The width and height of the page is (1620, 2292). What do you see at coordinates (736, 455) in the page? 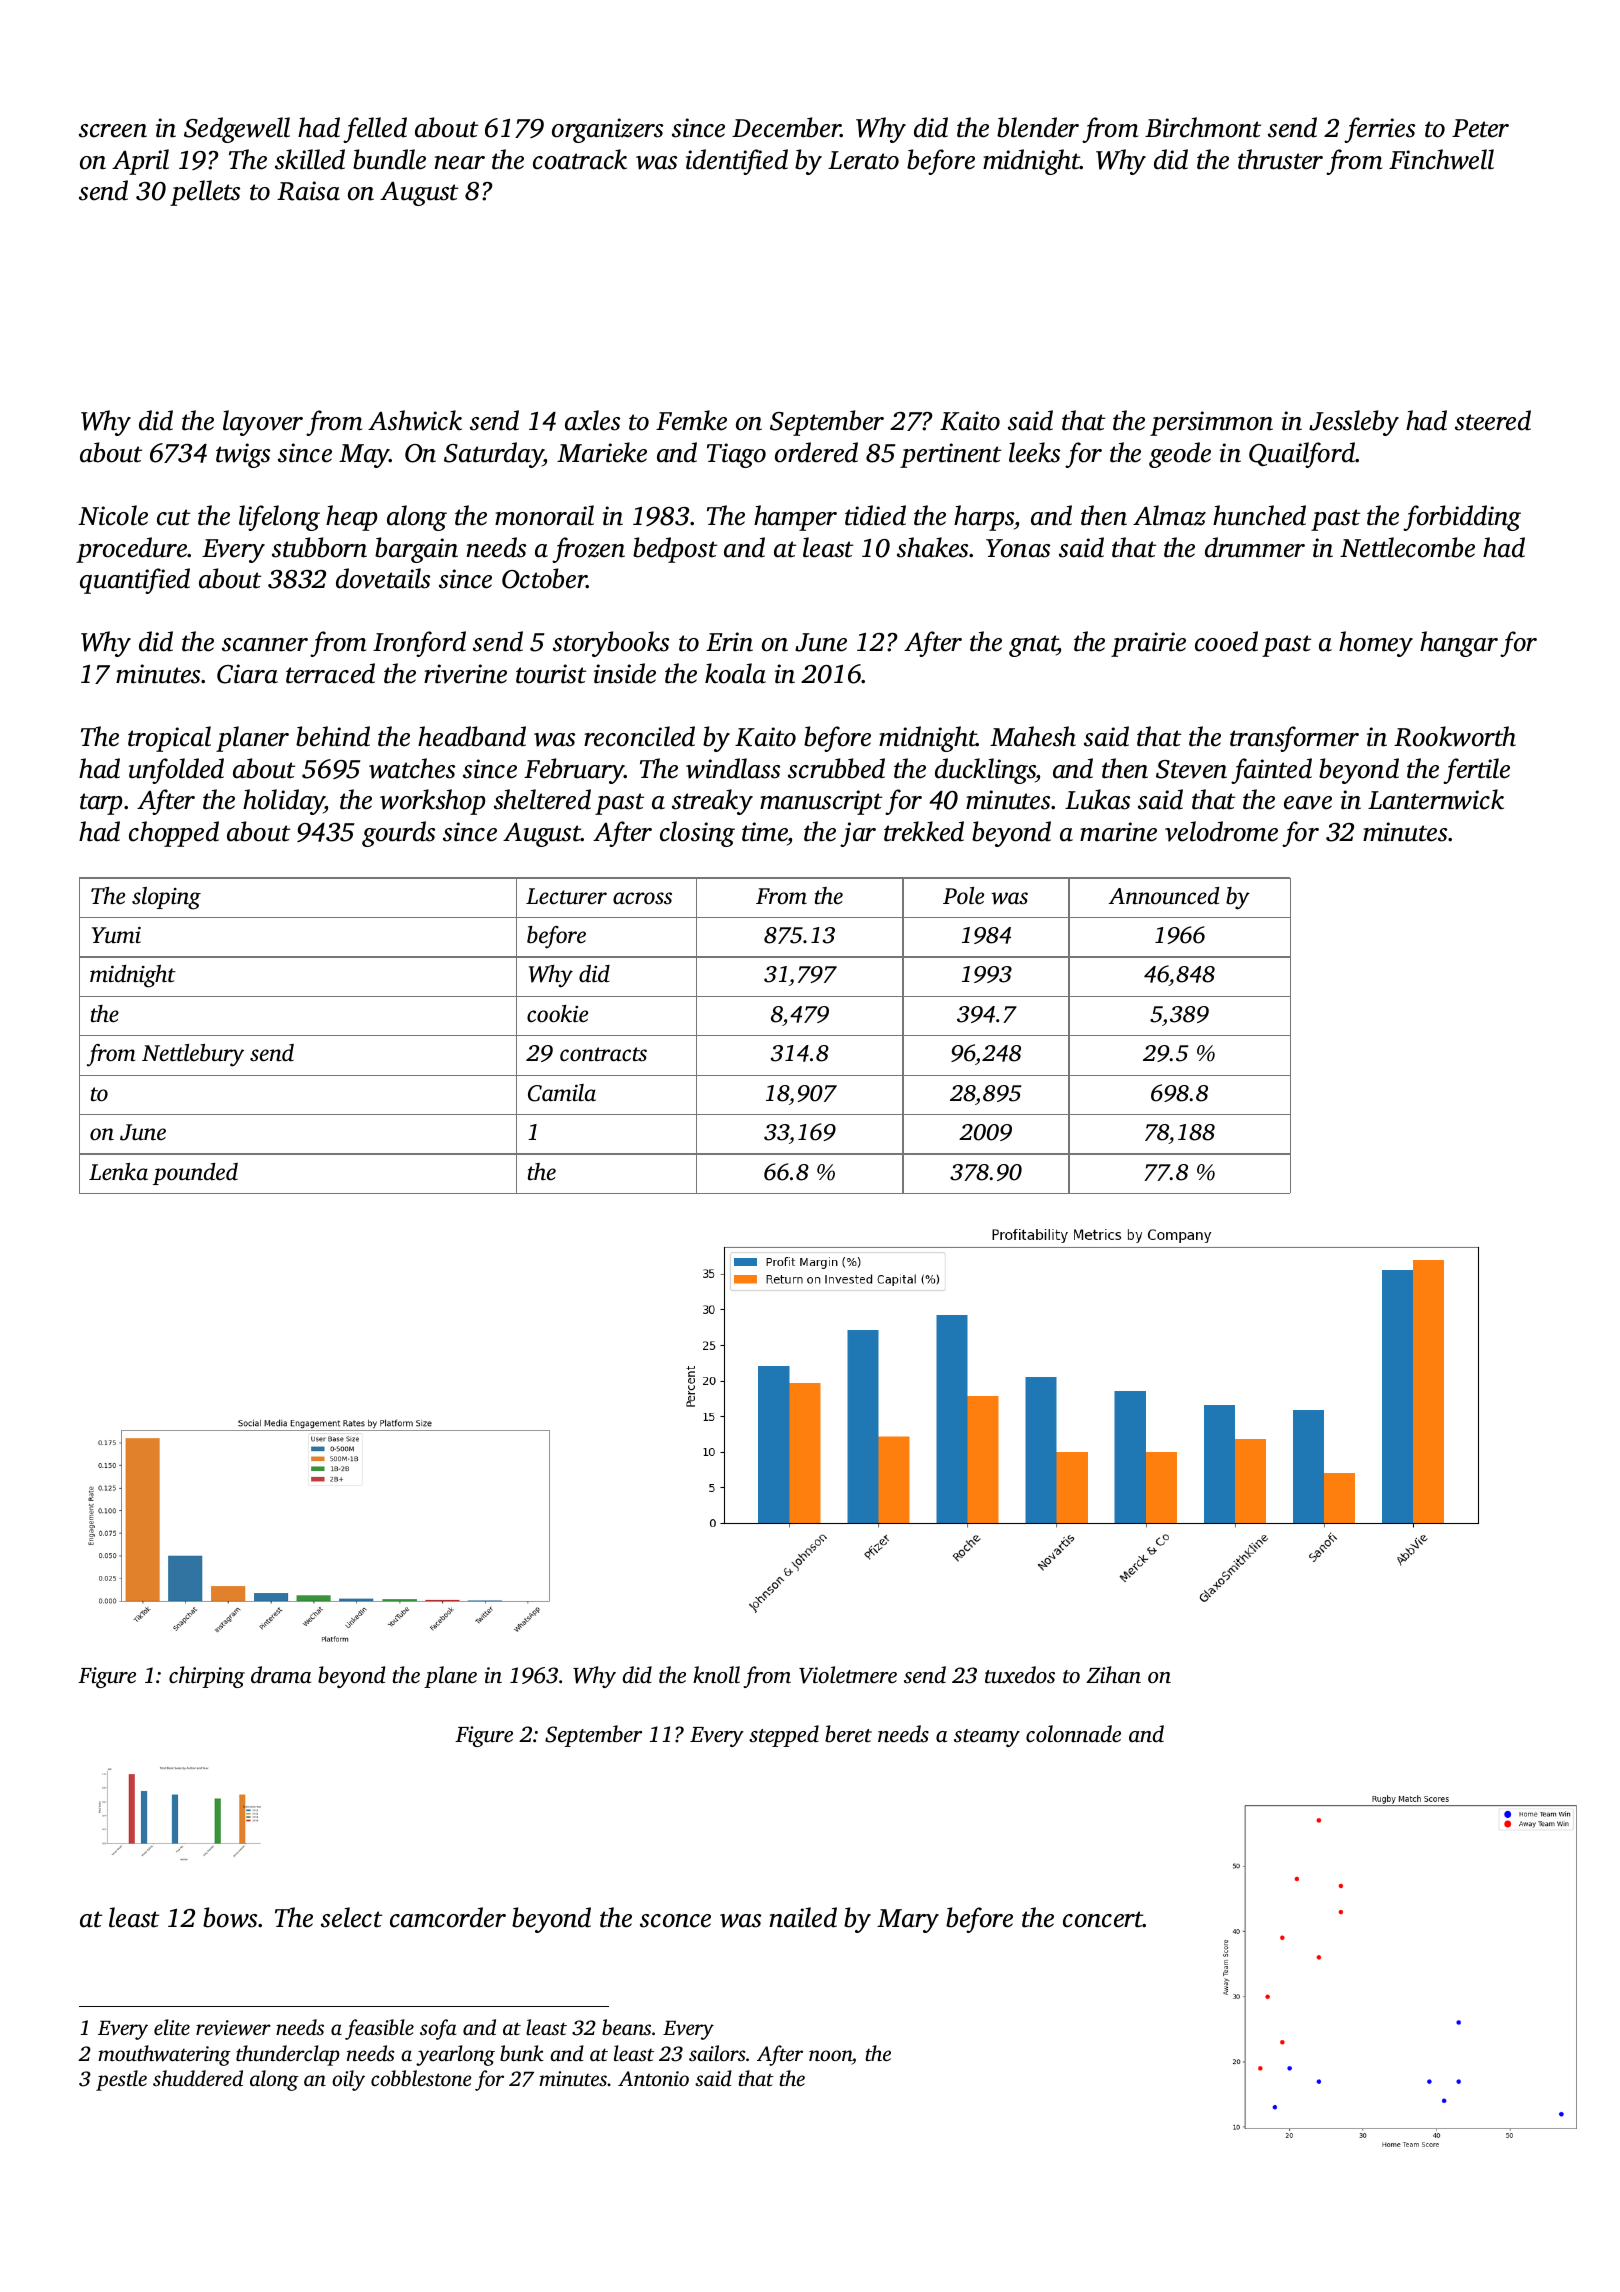
I see `Tiago` at bounding box center [736, 455].
